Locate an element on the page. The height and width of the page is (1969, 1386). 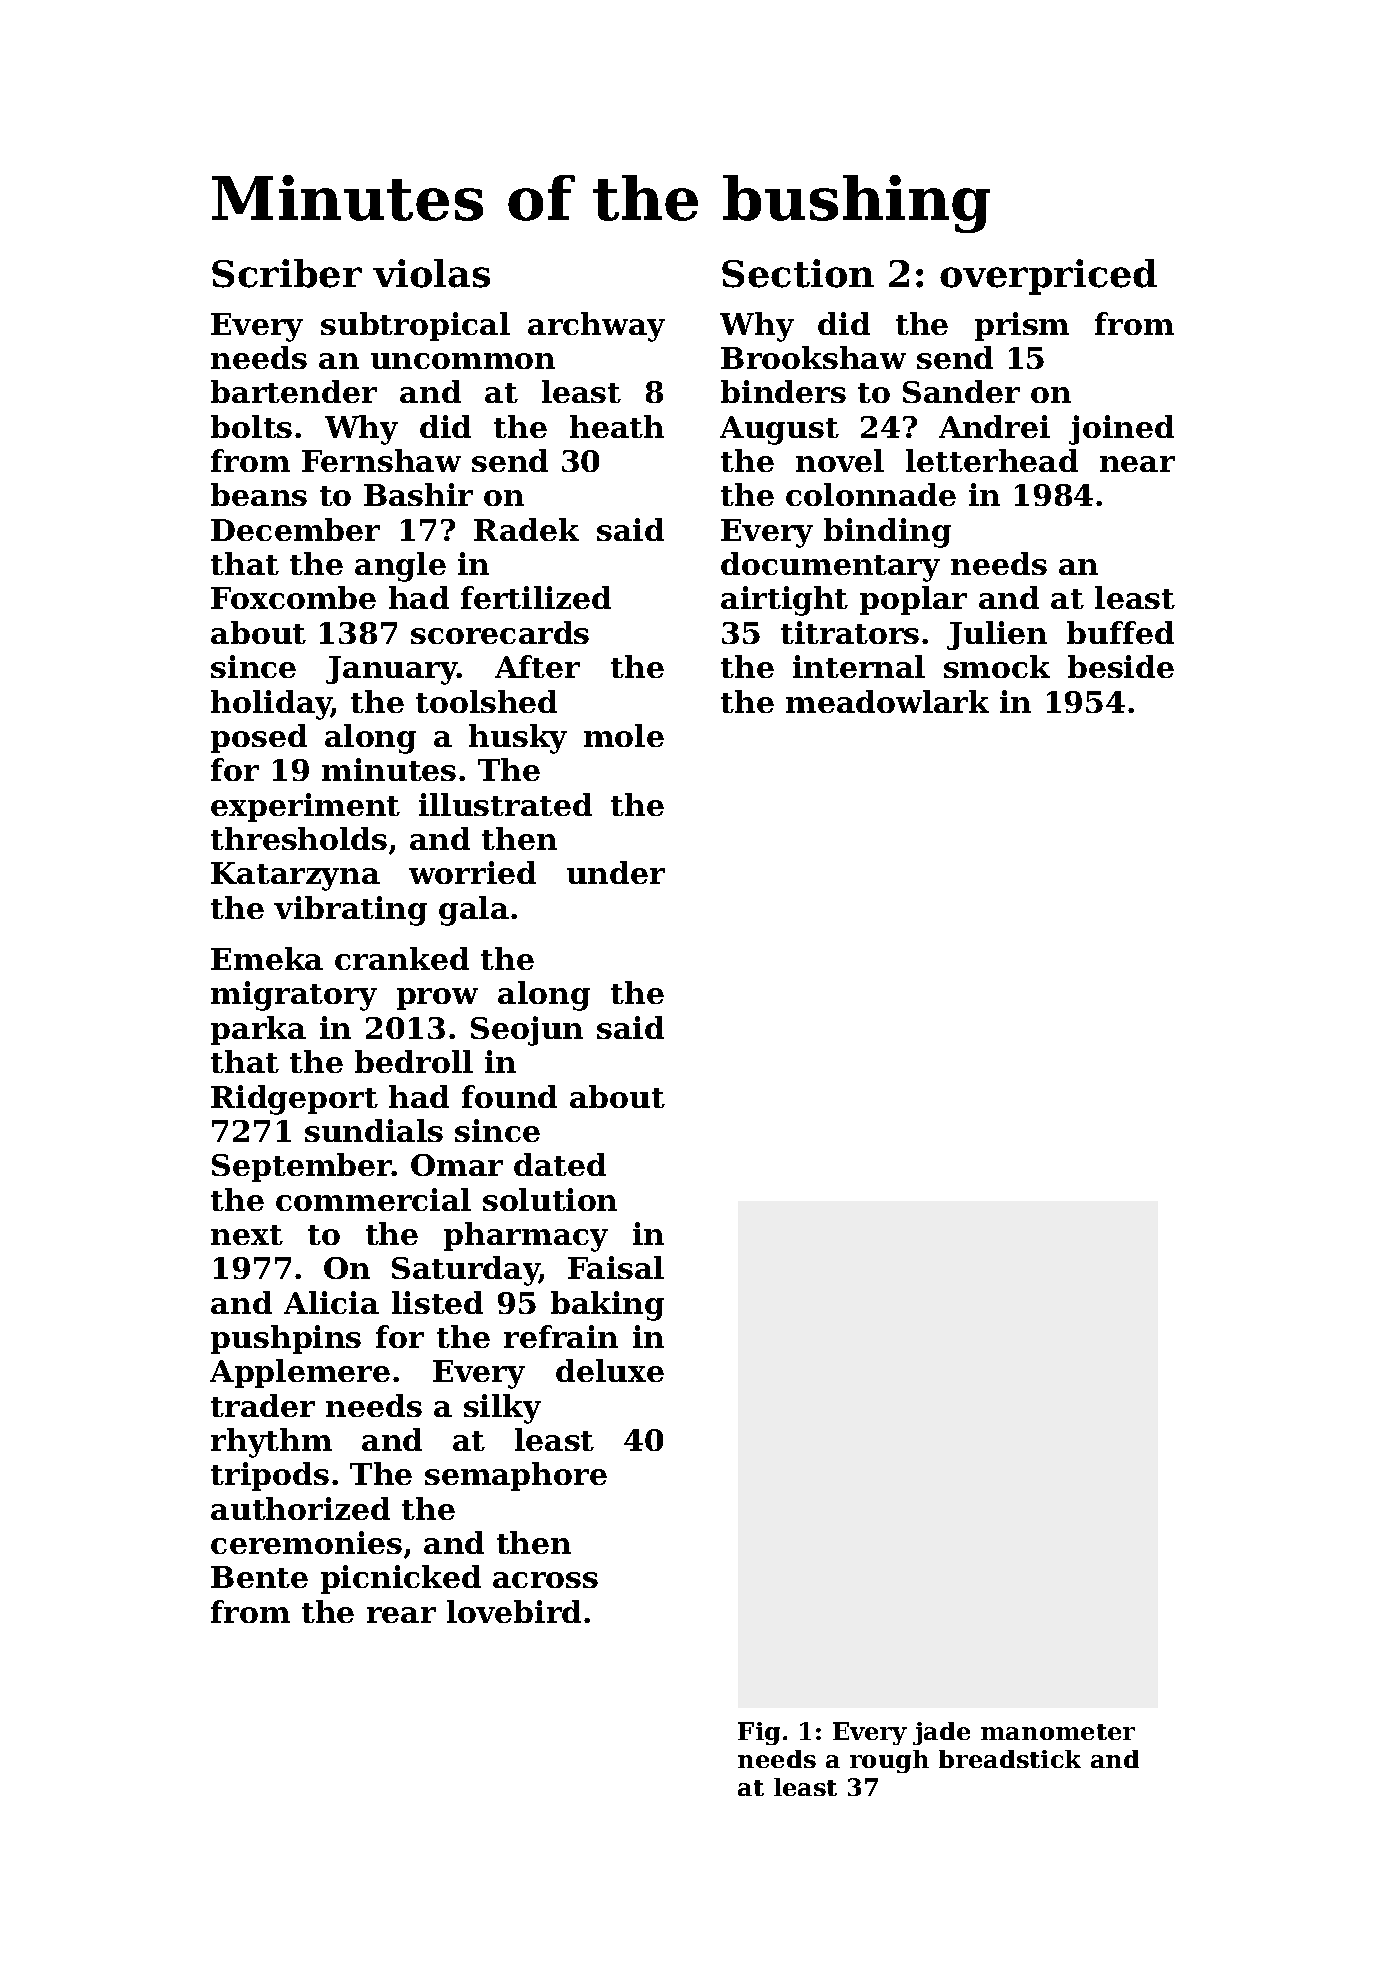
manometer is located at coordinates (1058, 1732).
